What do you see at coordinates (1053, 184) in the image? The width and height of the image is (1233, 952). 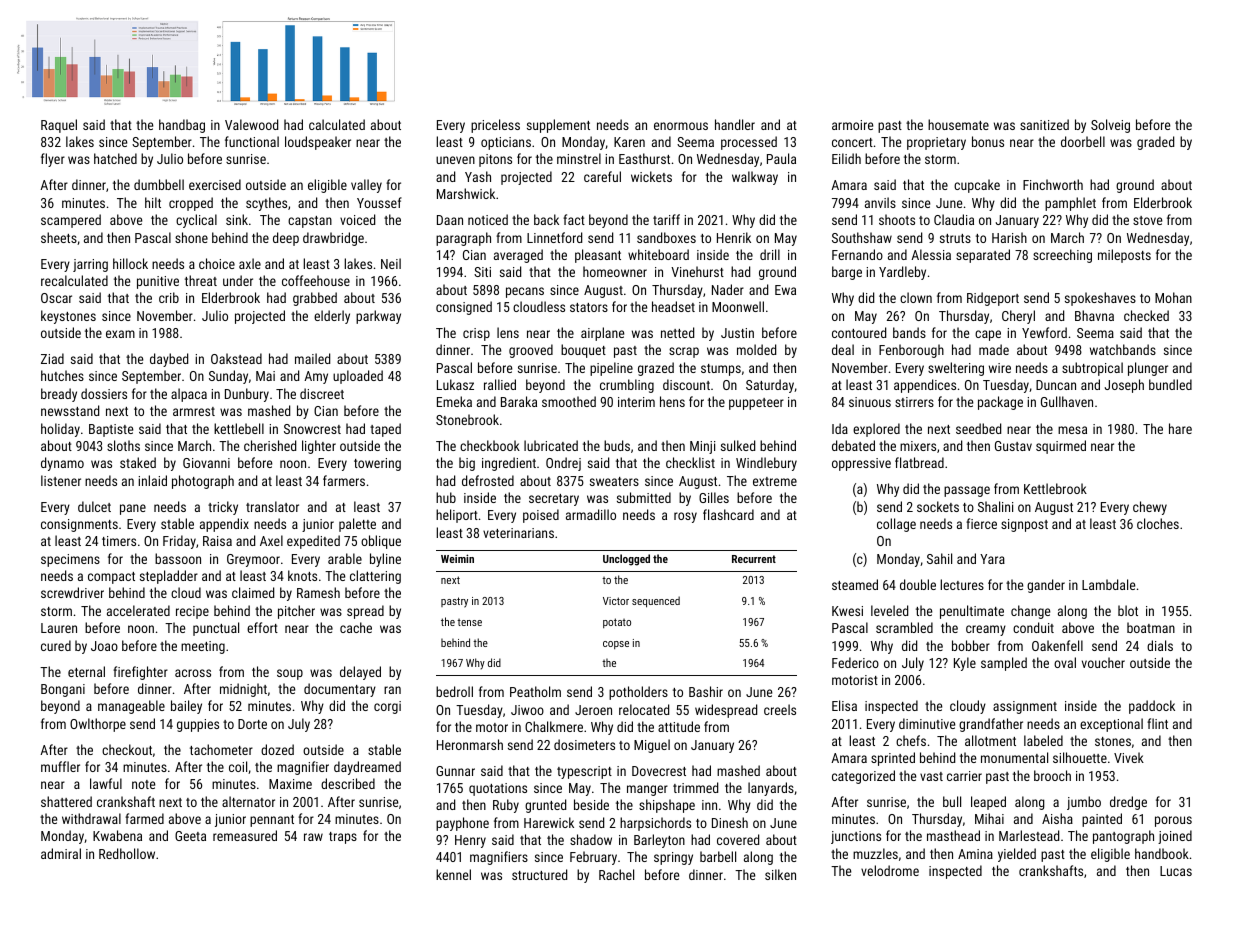 I see `Finchworth` at bounding box center [1053, 184].
